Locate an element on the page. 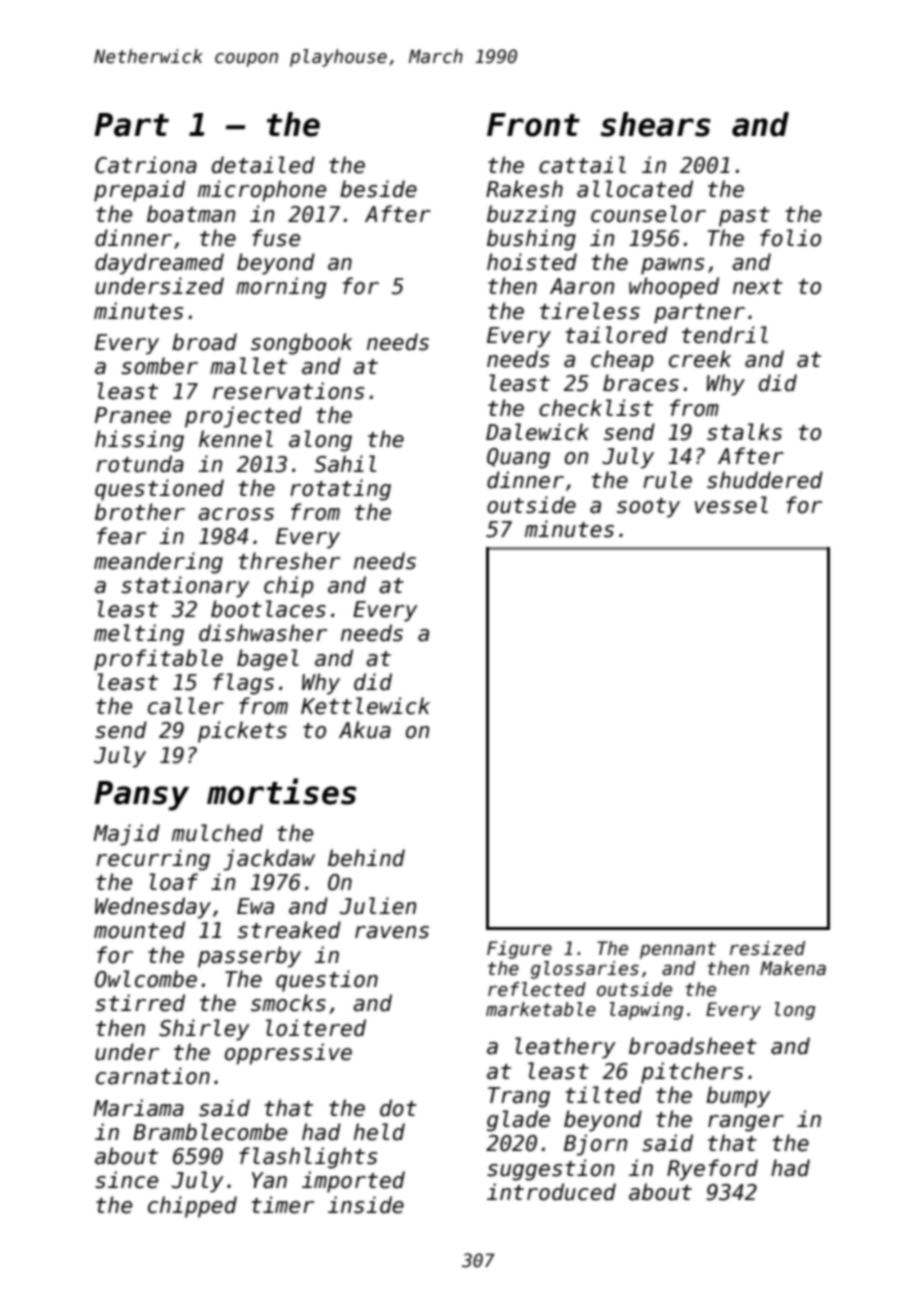 The height and width of the image is (1311, 924). rule is located at coordinates (667, 480).
